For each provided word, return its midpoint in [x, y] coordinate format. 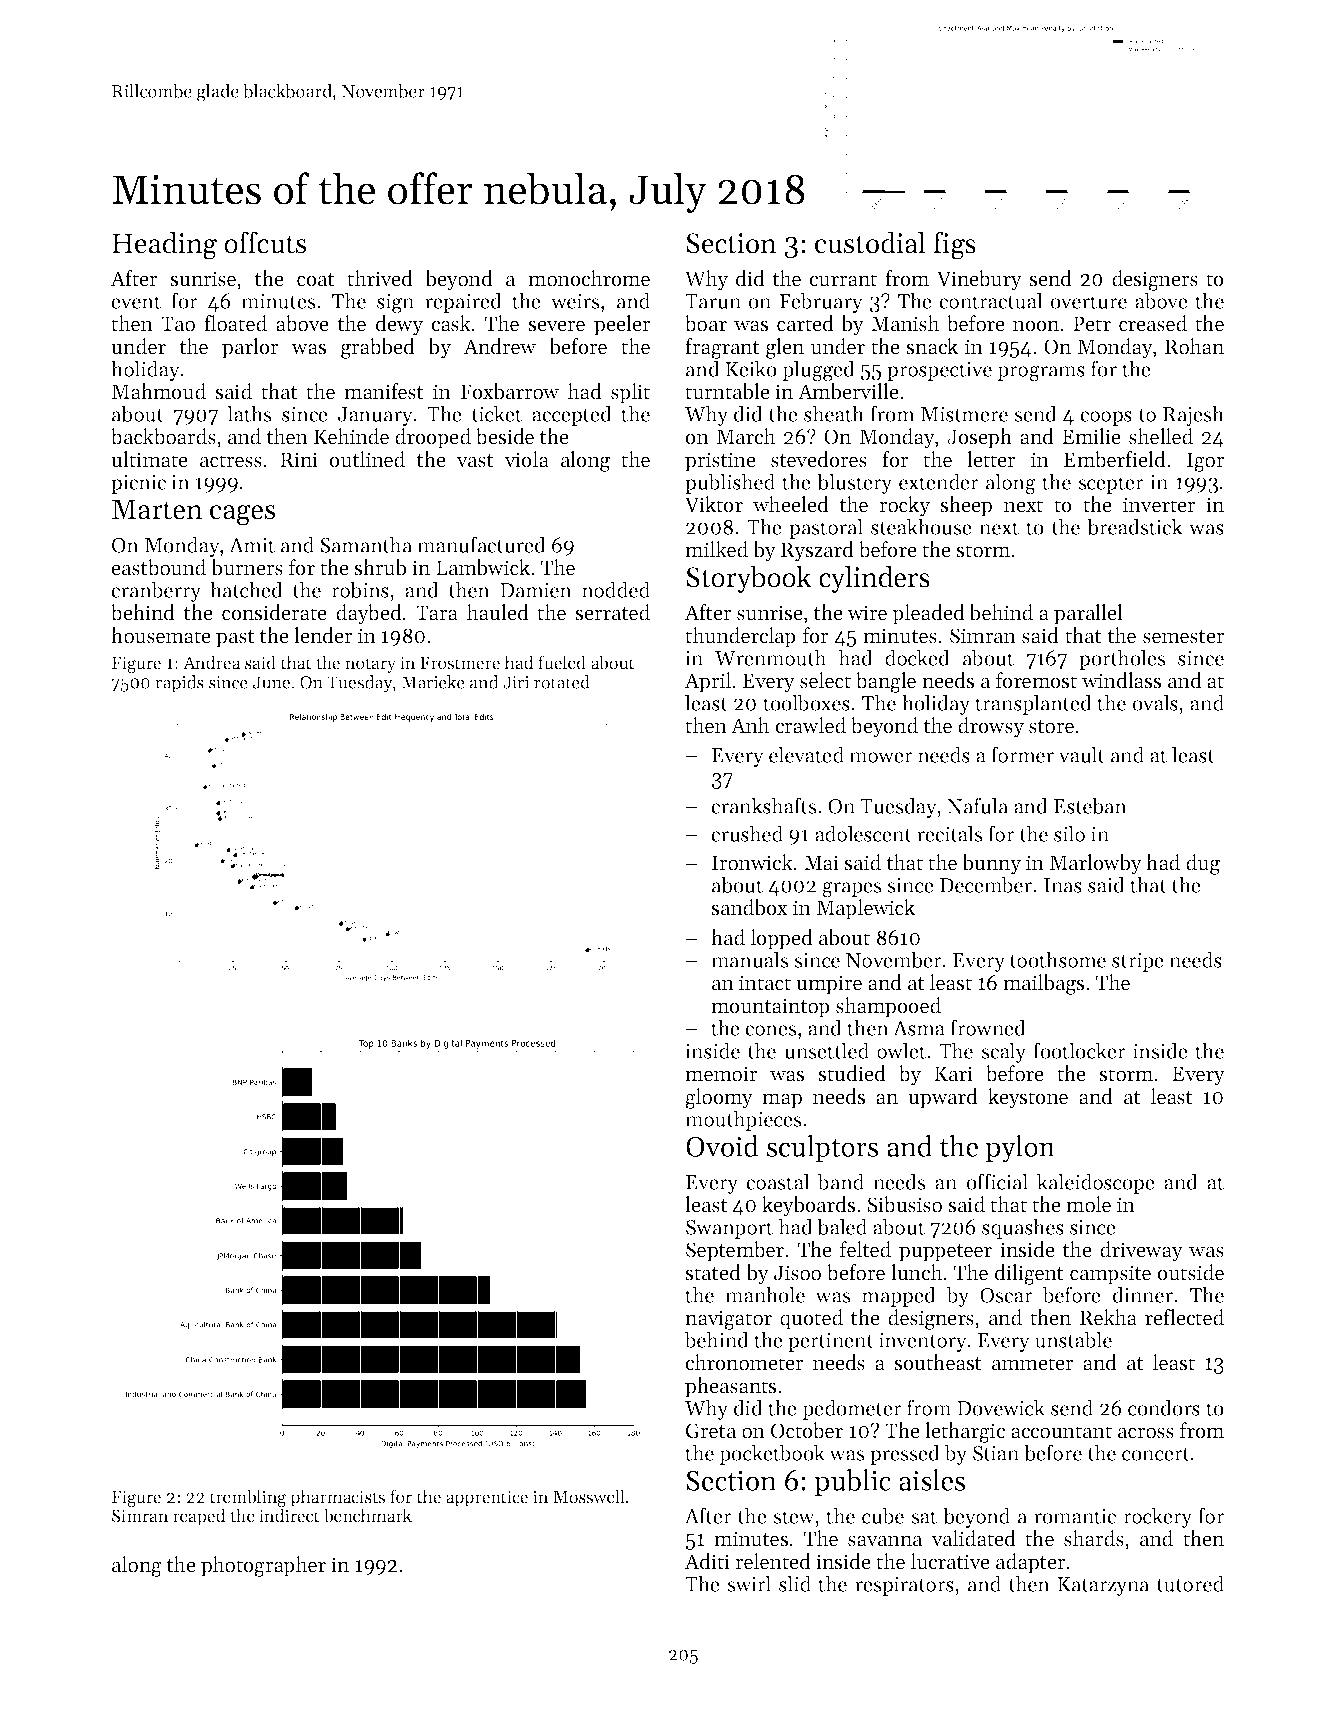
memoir [721, 1074]
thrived [380, 278]
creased [1153, 323]
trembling [248, 1498]
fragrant [722, 348]
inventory [923, 1342]
